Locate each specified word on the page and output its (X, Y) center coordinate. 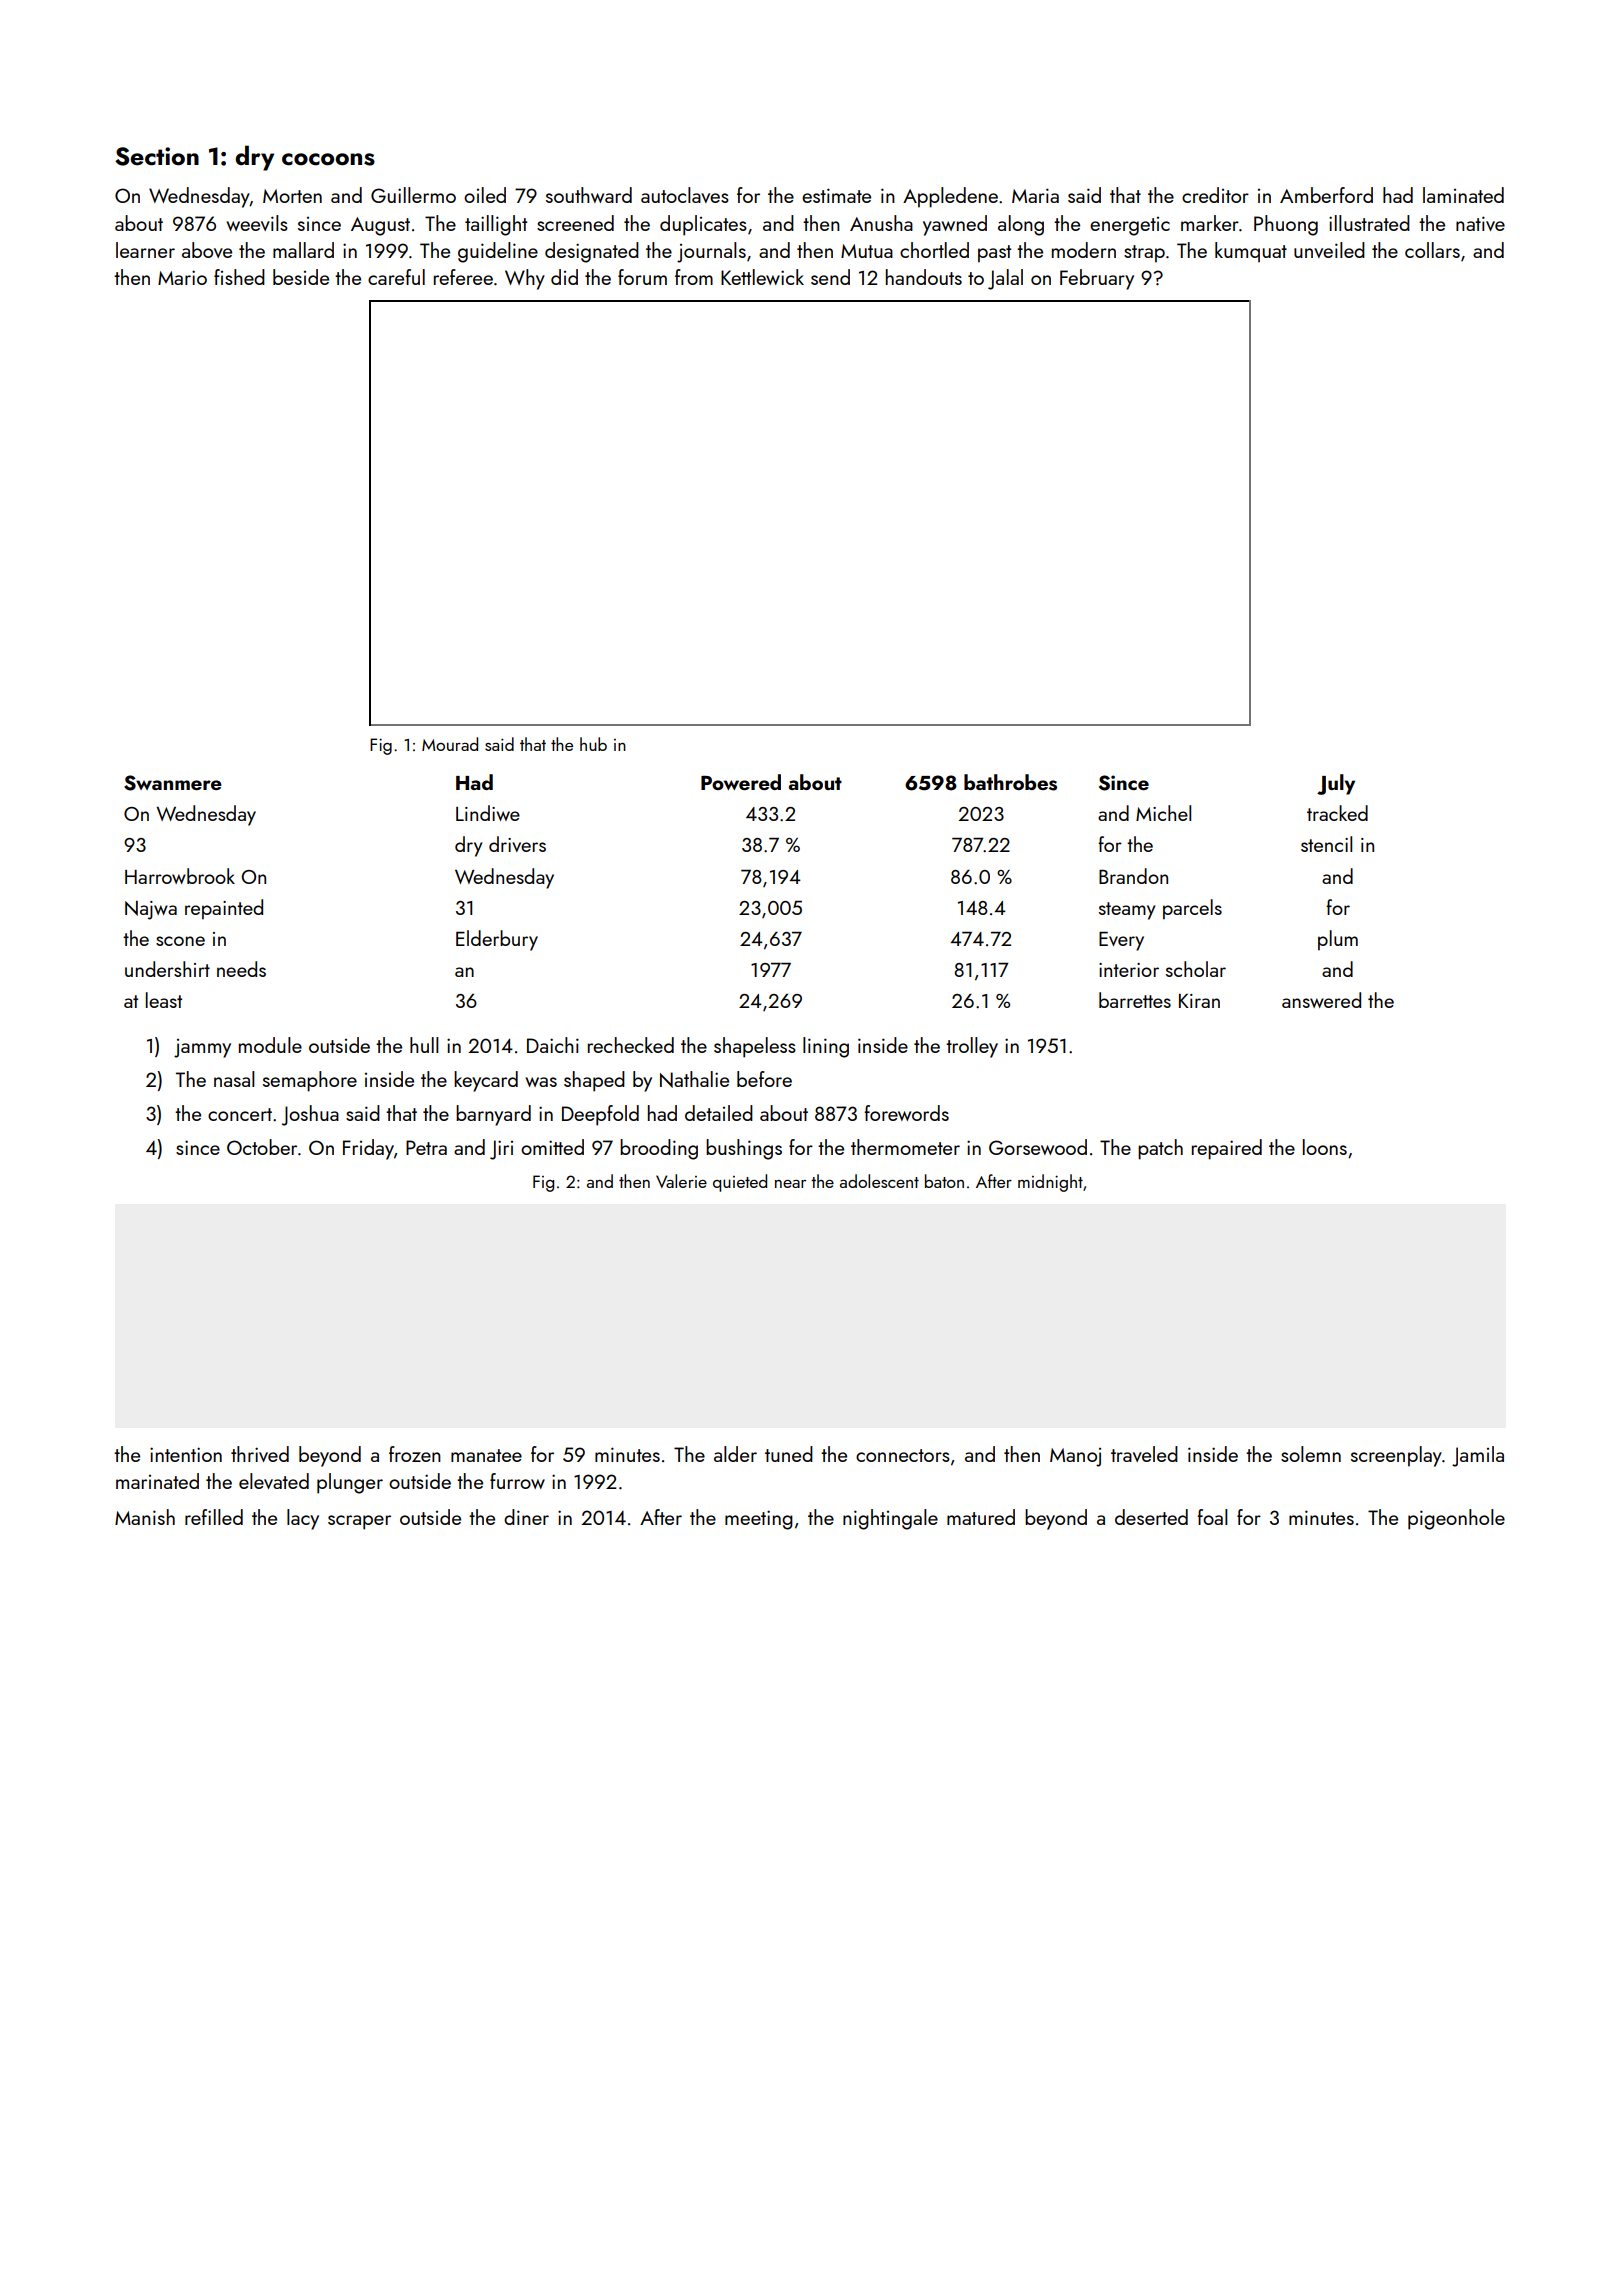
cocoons (328, 159)
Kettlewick (762, 277)
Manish (145, 1517)
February (1097, 279)
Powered (741, 782)
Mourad (450, 744)
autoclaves (685, 195)
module (270, 1045)
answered (1321, 1000)
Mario (182, 277)
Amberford (1326, 195)
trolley (972, 1047)
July (1336, 784)
